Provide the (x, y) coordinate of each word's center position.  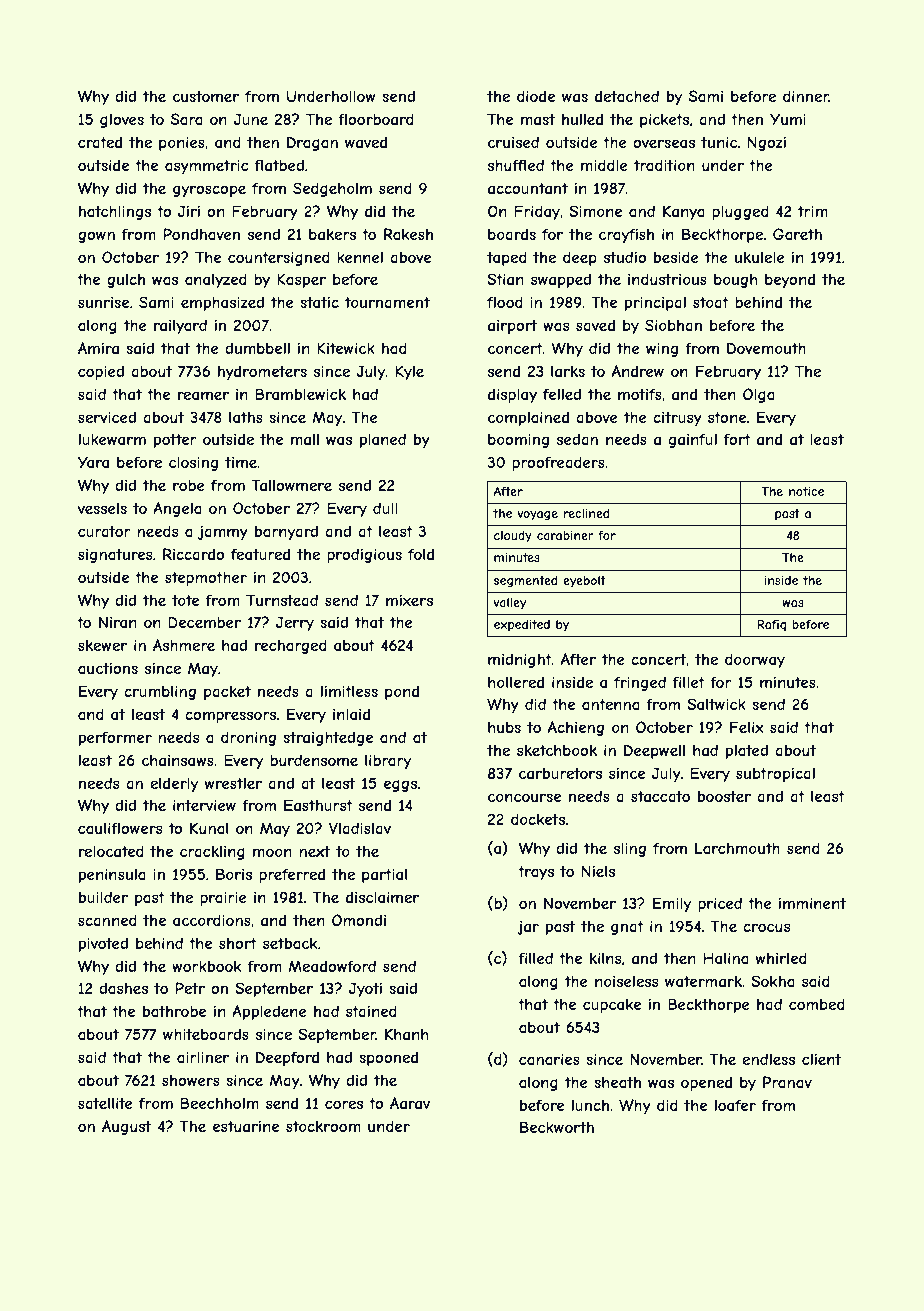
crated (100, 142)
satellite (105, 1103)
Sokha (772, 981)
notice (806, 491)
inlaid (351, 714)
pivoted (103, 944)
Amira (98, 348)
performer (115, 738)
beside (676, 257)
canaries (549, 1059)
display (512, 395)
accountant (528, 188)
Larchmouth (737, 848)
